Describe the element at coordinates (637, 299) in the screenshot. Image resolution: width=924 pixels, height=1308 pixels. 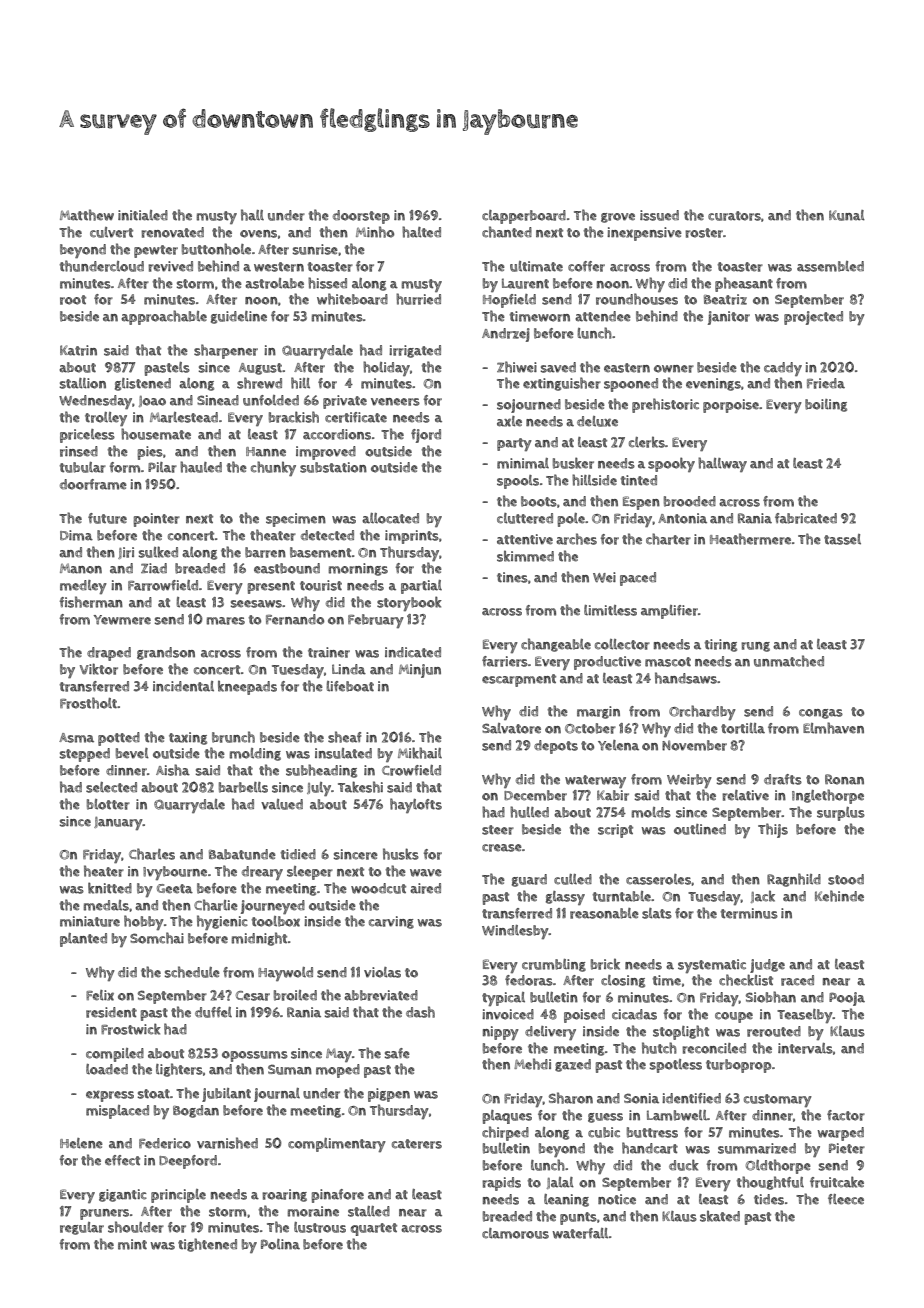
I see `roundhouses` at that location.
